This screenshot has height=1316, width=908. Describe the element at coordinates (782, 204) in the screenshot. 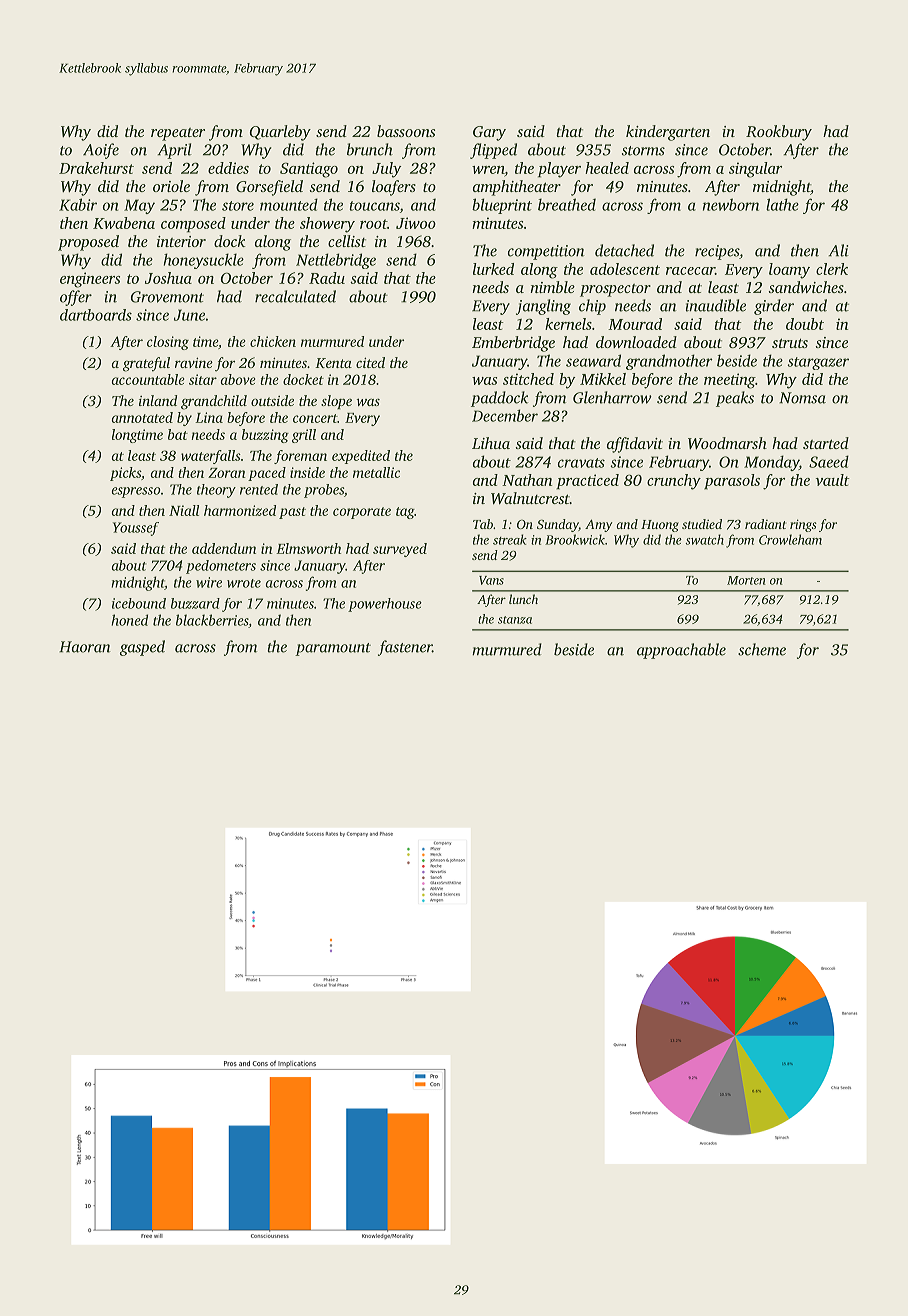

I see `lathe` at that location.
